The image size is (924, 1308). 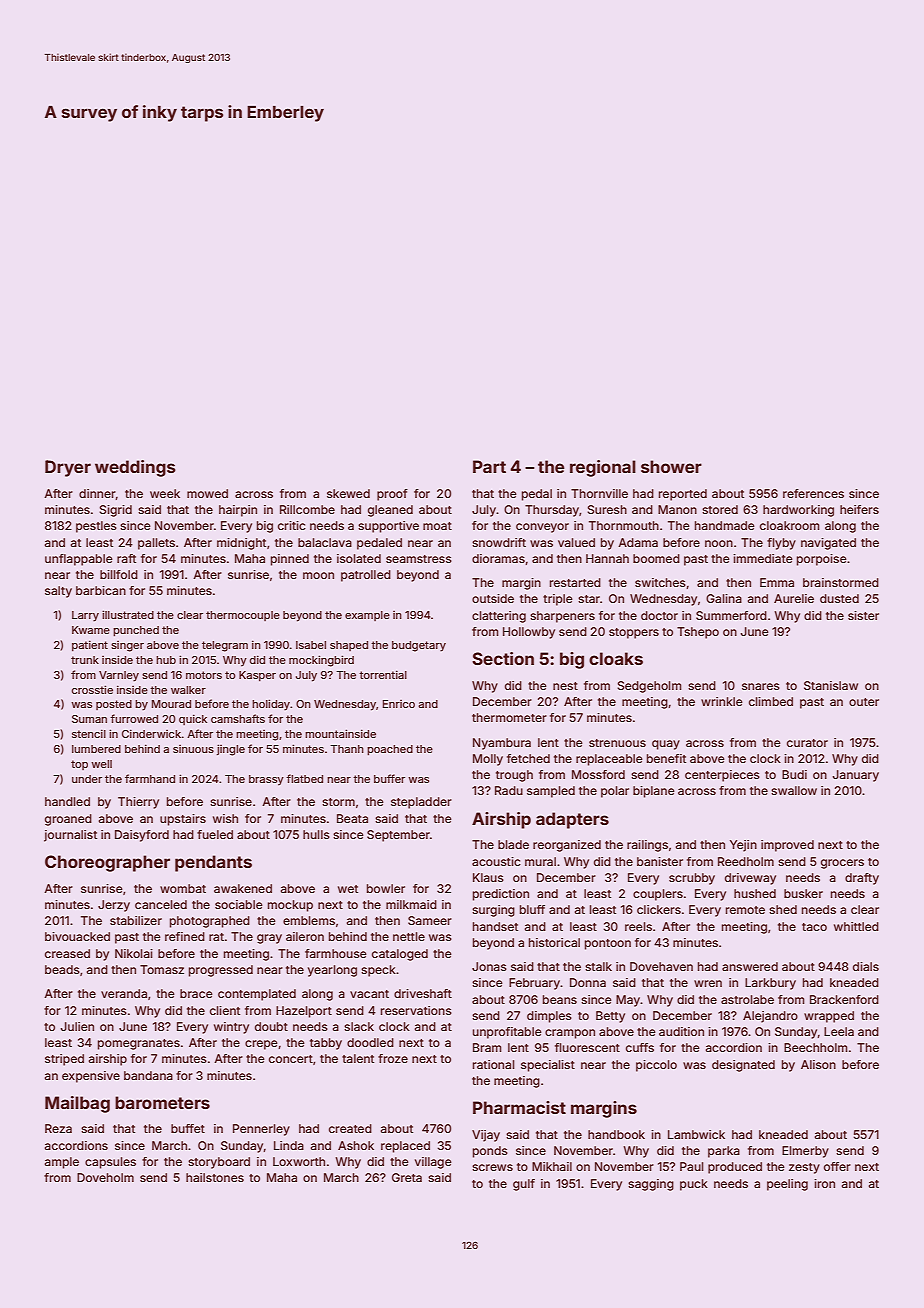 I want to click on farmhand, so click(x=150, y=778).
